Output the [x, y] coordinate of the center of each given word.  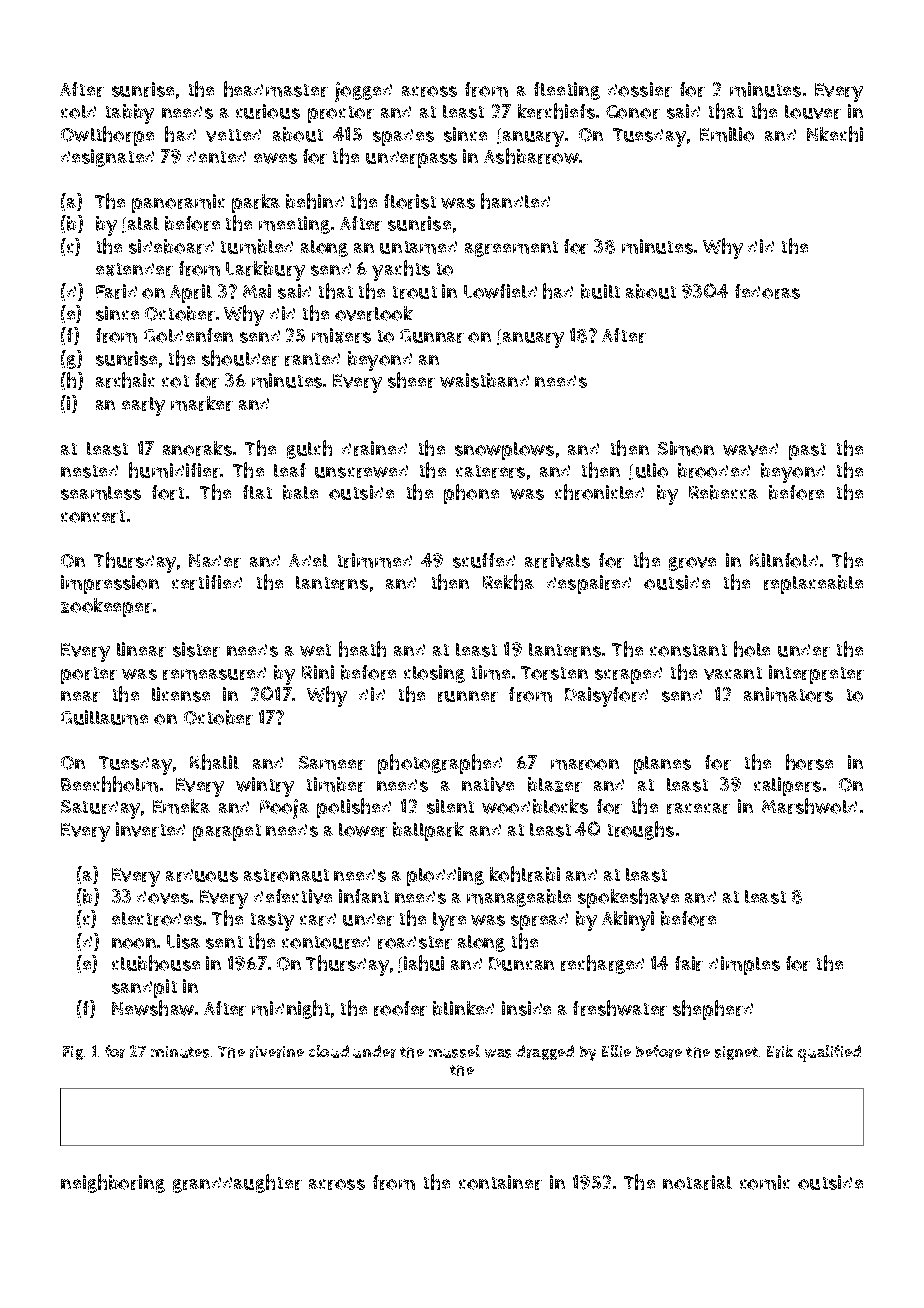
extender [134, 269]
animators [788, 694]
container [500, 1182]
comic [765, 1182]
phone [471, 494]
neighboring [113, 1183]
